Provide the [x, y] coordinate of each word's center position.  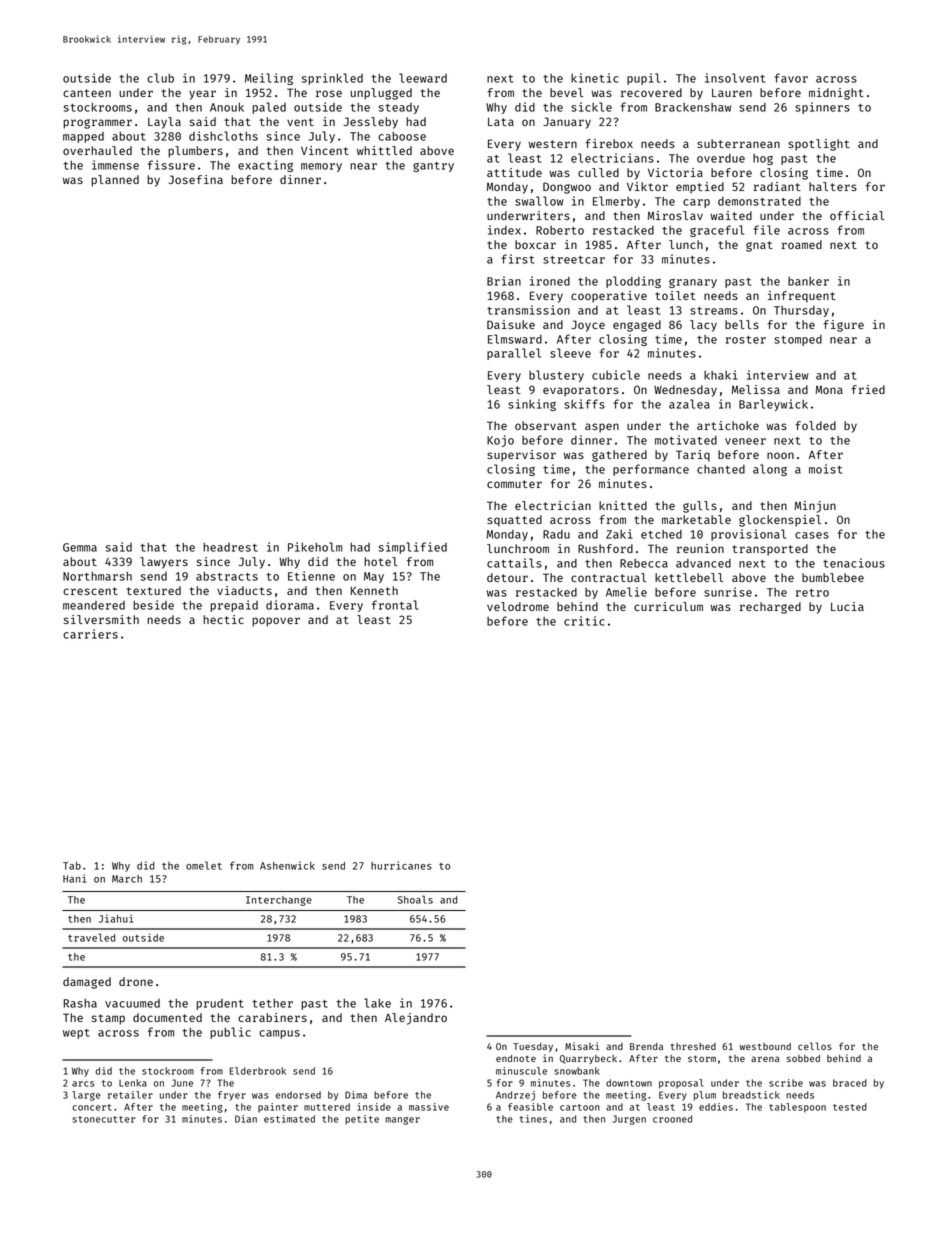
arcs [83, 1084]
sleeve [570, 353]
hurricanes [401, 865]
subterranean [738, 143]
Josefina [196, 179]
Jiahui [116, 918]
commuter [514, 484]
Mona [829, 390]
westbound [765, 1046]
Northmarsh [97, 576]
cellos [815, 1046]
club [160, 78]
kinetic [595, 78]
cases [812, 535]
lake [377, 1003]
